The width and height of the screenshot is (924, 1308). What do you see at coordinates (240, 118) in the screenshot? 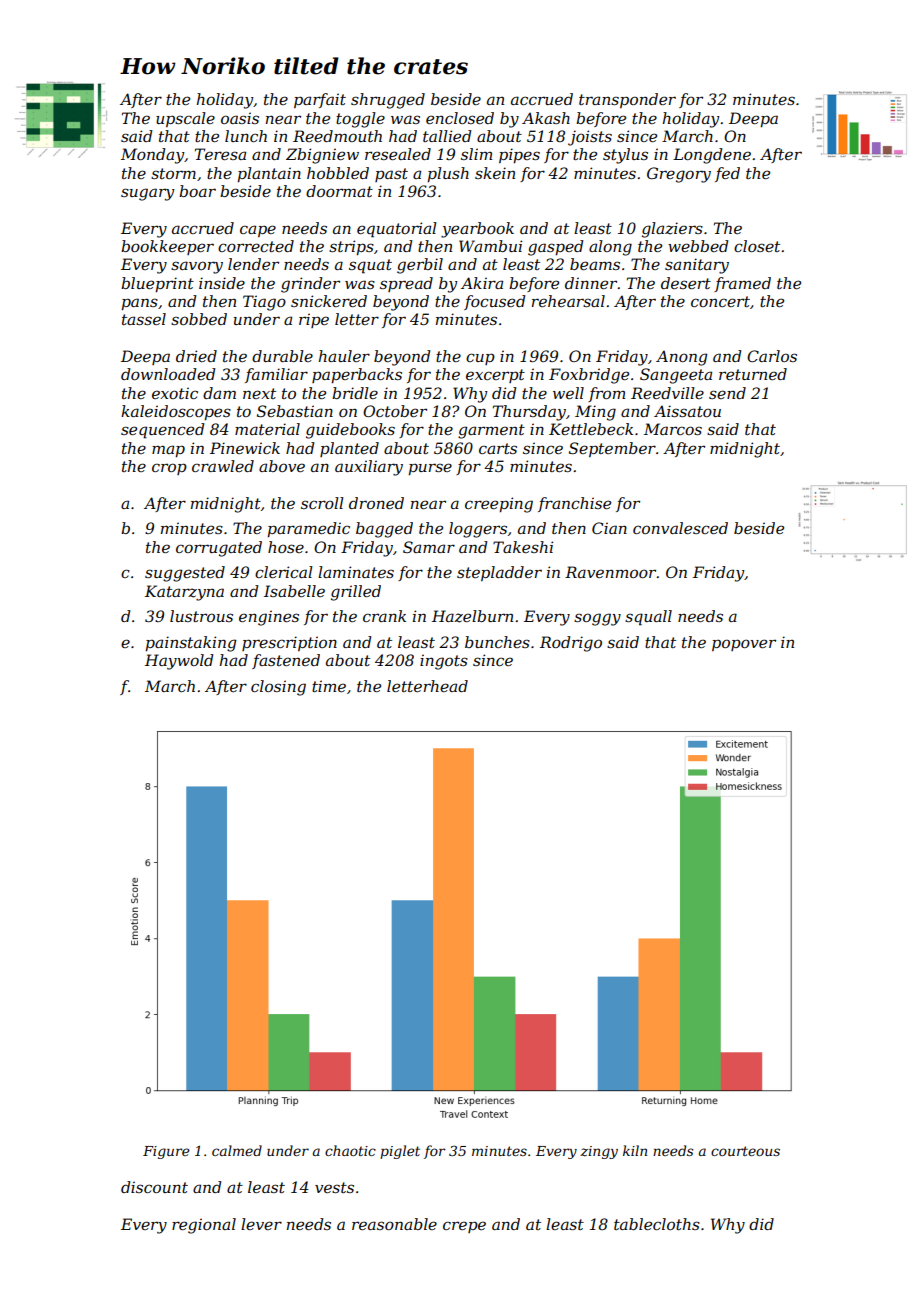
I see `oasis` at bounding box center [240, 118].
